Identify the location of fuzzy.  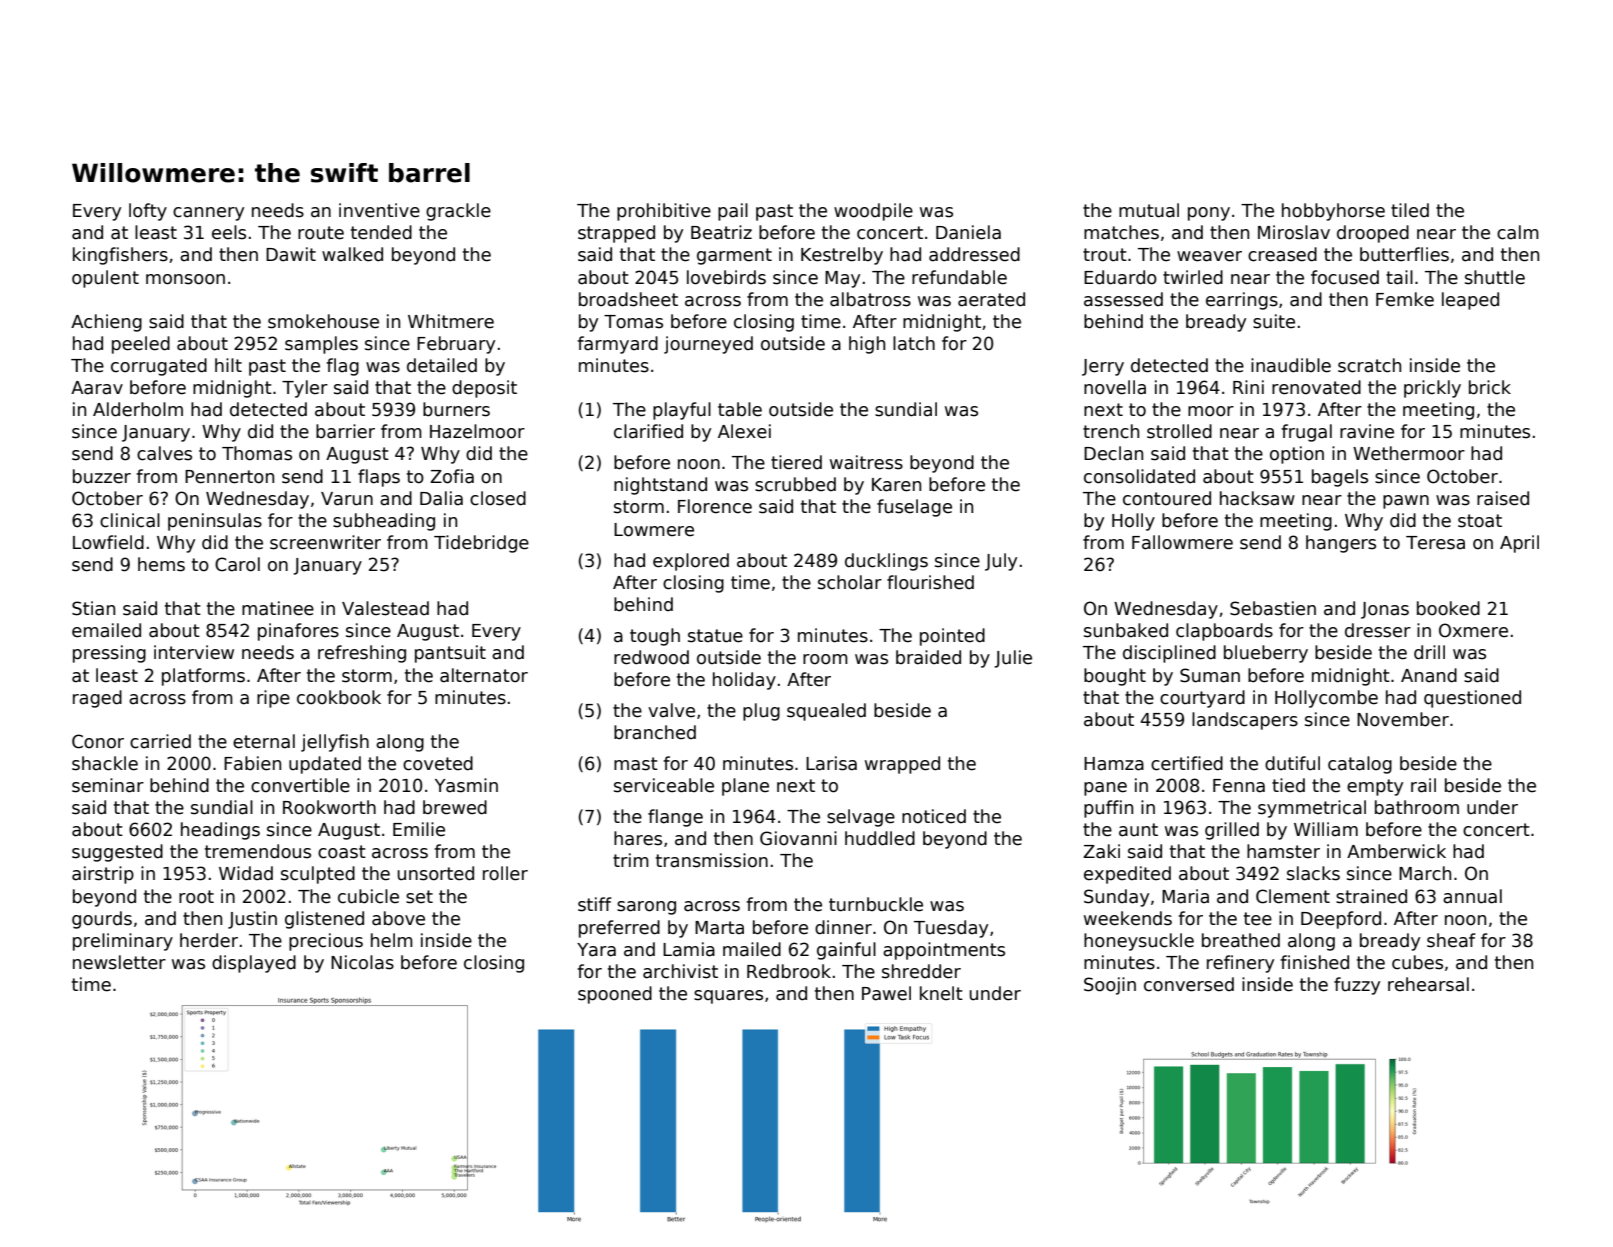
(1357, 986).
